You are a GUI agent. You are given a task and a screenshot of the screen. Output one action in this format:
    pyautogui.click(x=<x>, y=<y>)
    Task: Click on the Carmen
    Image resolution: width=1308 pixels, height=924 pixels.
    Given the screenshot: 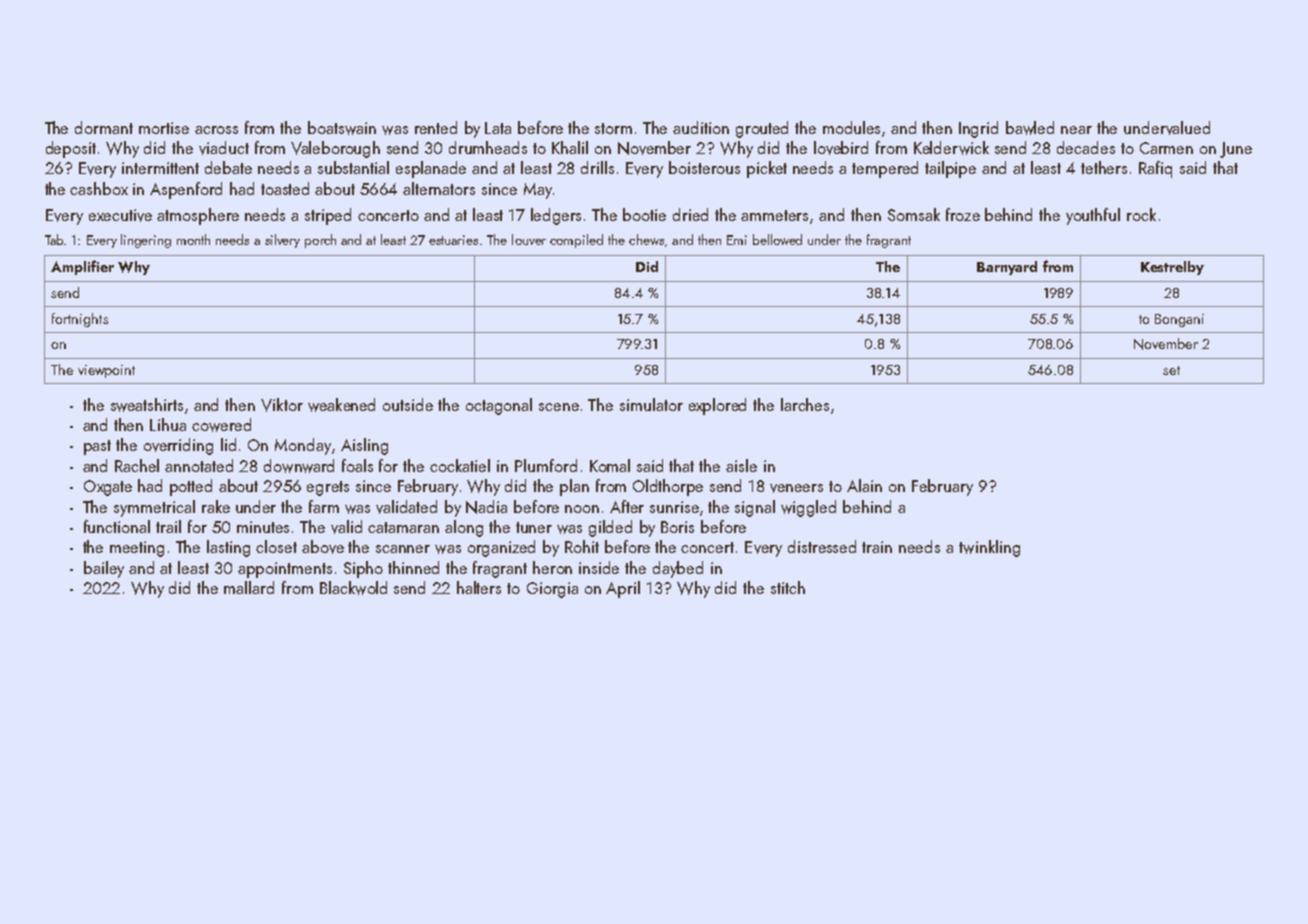 What is the action you would take?
    pyautogui.click(x=1166, y=148)
